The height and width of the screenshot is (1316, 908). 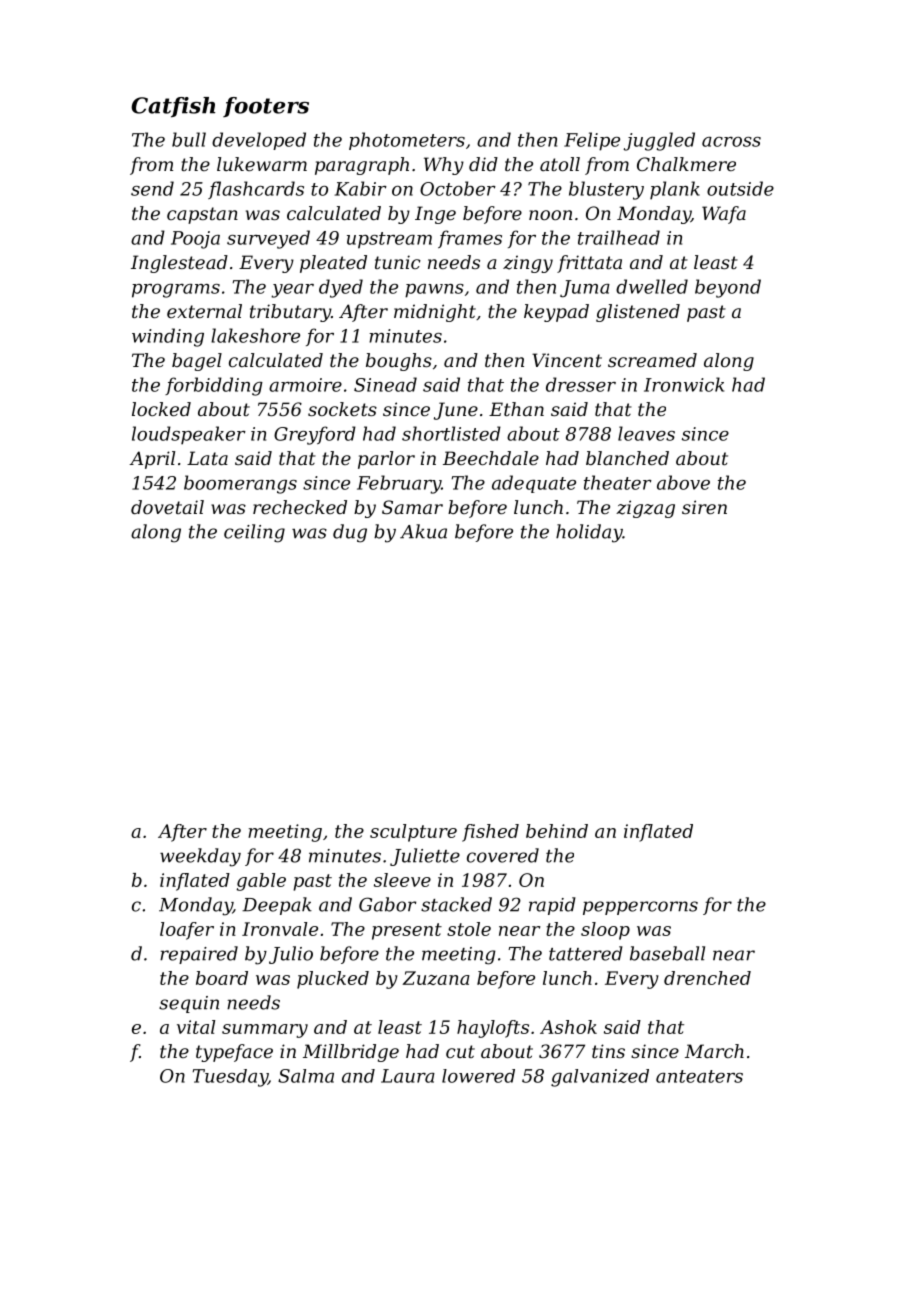 I want to click on zigzag, so click(x=645, y=509).
